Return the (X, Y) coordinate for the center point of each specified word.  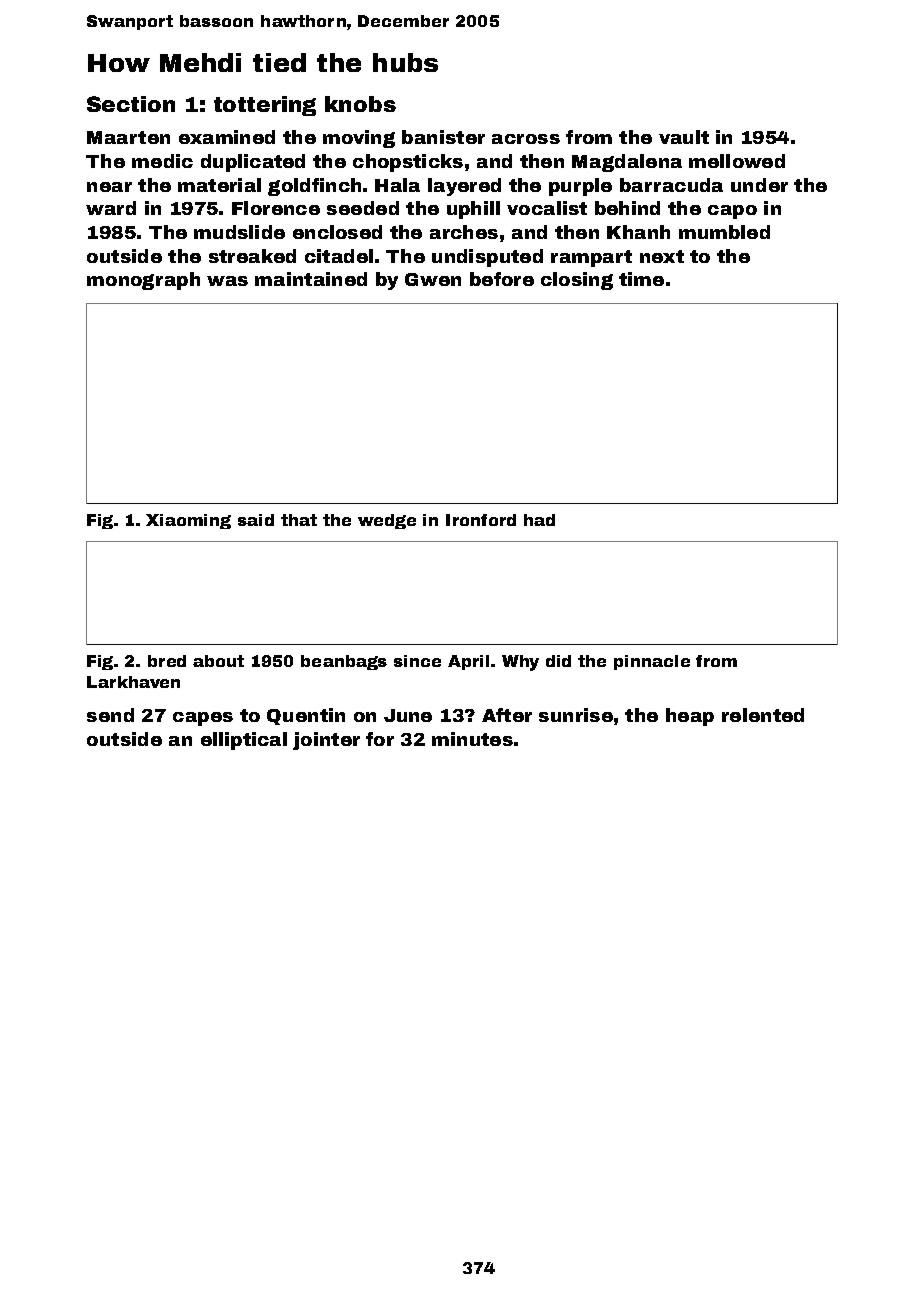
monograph (143, 281)
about (218, 661)
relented (763, 715)
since (417, 661)
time (641, 279)
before (502, 279)
